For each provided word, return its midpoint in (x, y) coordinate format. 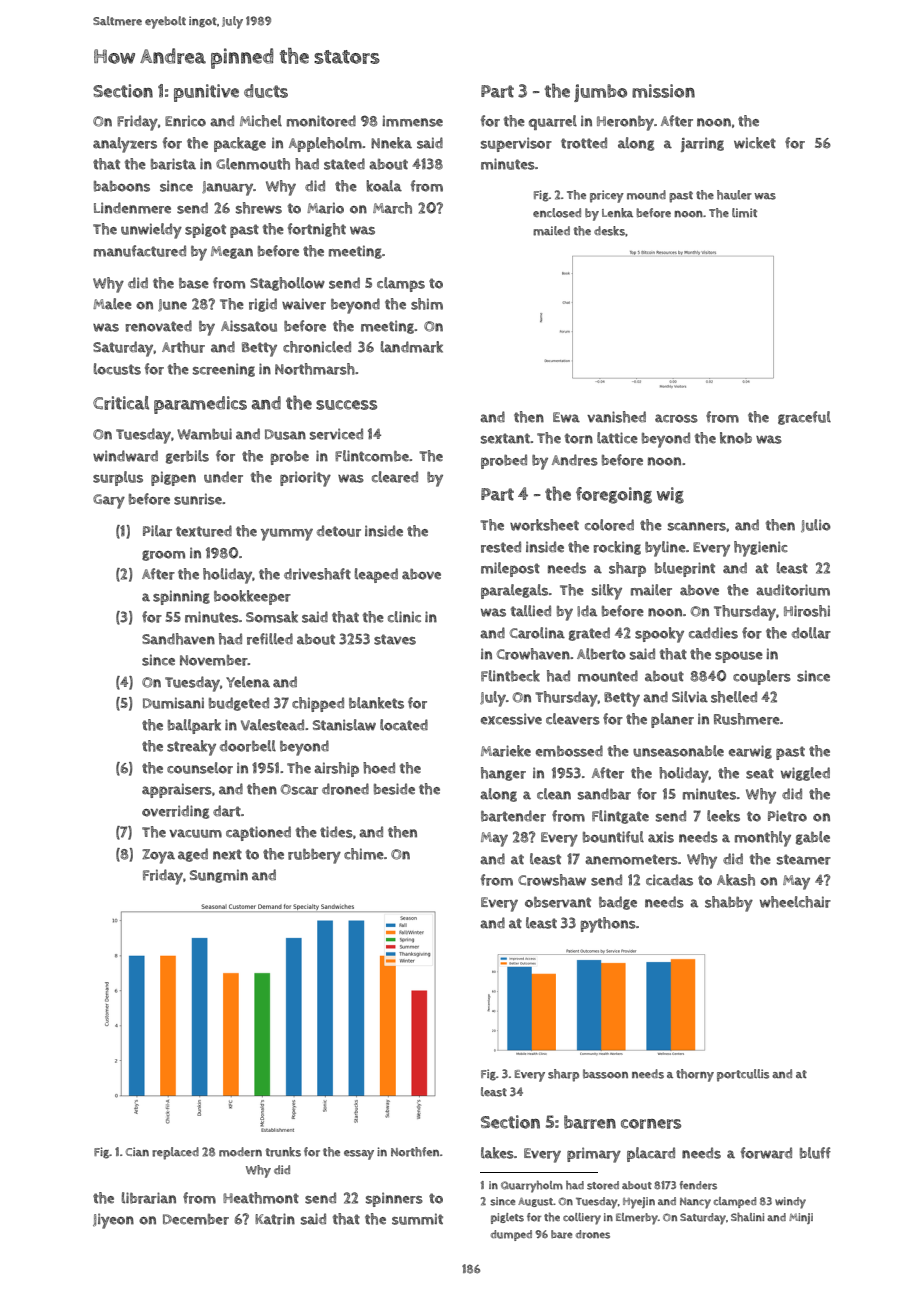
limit (744, 213)
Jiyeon (113, 1221)
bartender (513, 816)
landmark (412, 347)
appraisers (177, 790)
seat (760, 773)
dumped (511, 1235)
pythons (608, 925)
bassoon (605, 1074)
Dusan (285, 434)
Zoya (158, 856)
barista (173, 164)
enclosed (557, 213)
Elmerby (637, 1219)
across (676, 418)
